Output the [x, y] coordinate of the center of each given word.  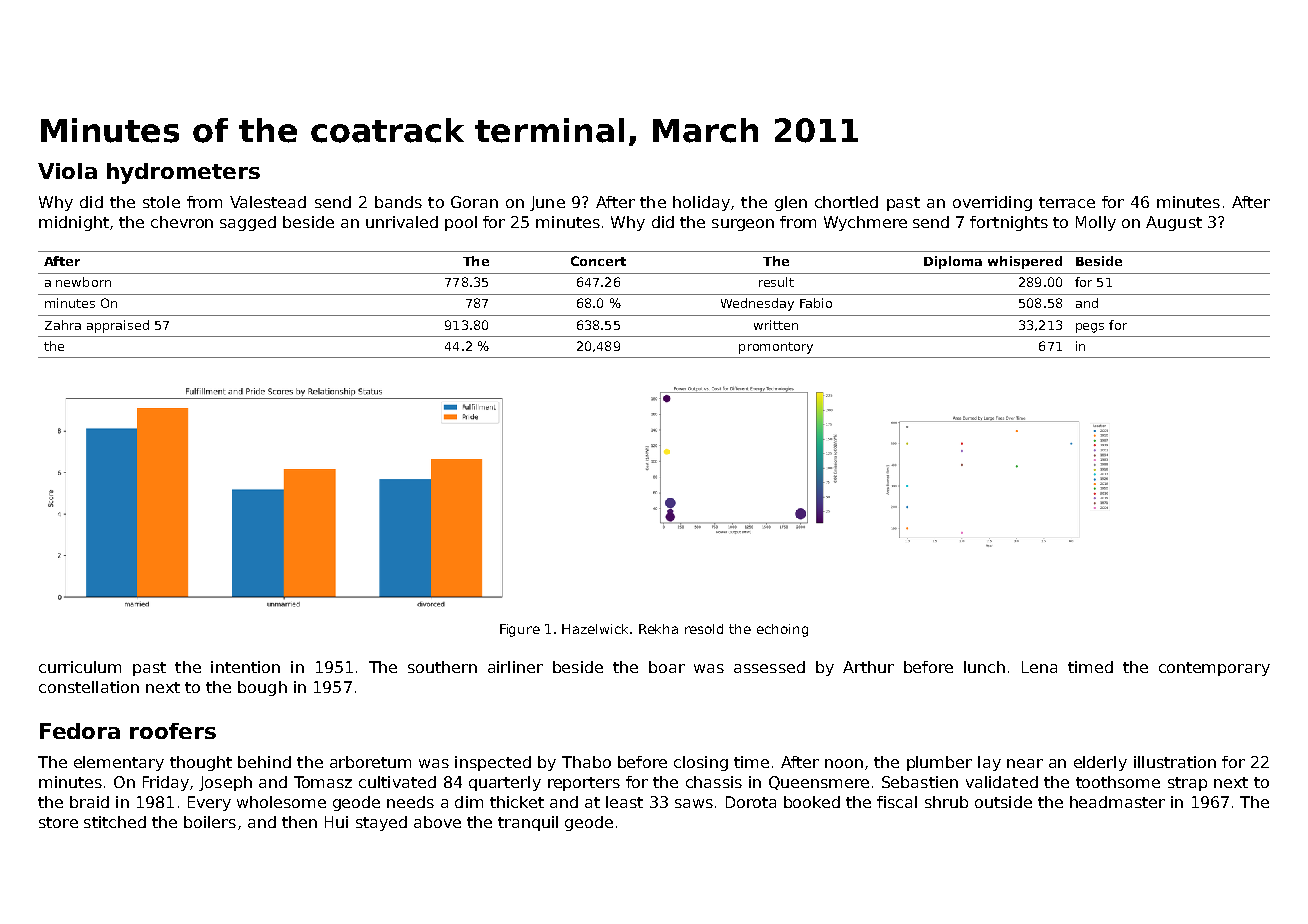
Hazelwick [595, 629]
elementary [119, 763]
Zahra [63, 325]
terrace [1067, 202]
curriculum [80, 667]
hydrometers [183, 173]
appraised [118, 326]
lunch [984, 667]
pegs [1090, 328]
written [776, 325]
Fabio [816, 303]
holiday [701, 203]
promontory [776, 348]
